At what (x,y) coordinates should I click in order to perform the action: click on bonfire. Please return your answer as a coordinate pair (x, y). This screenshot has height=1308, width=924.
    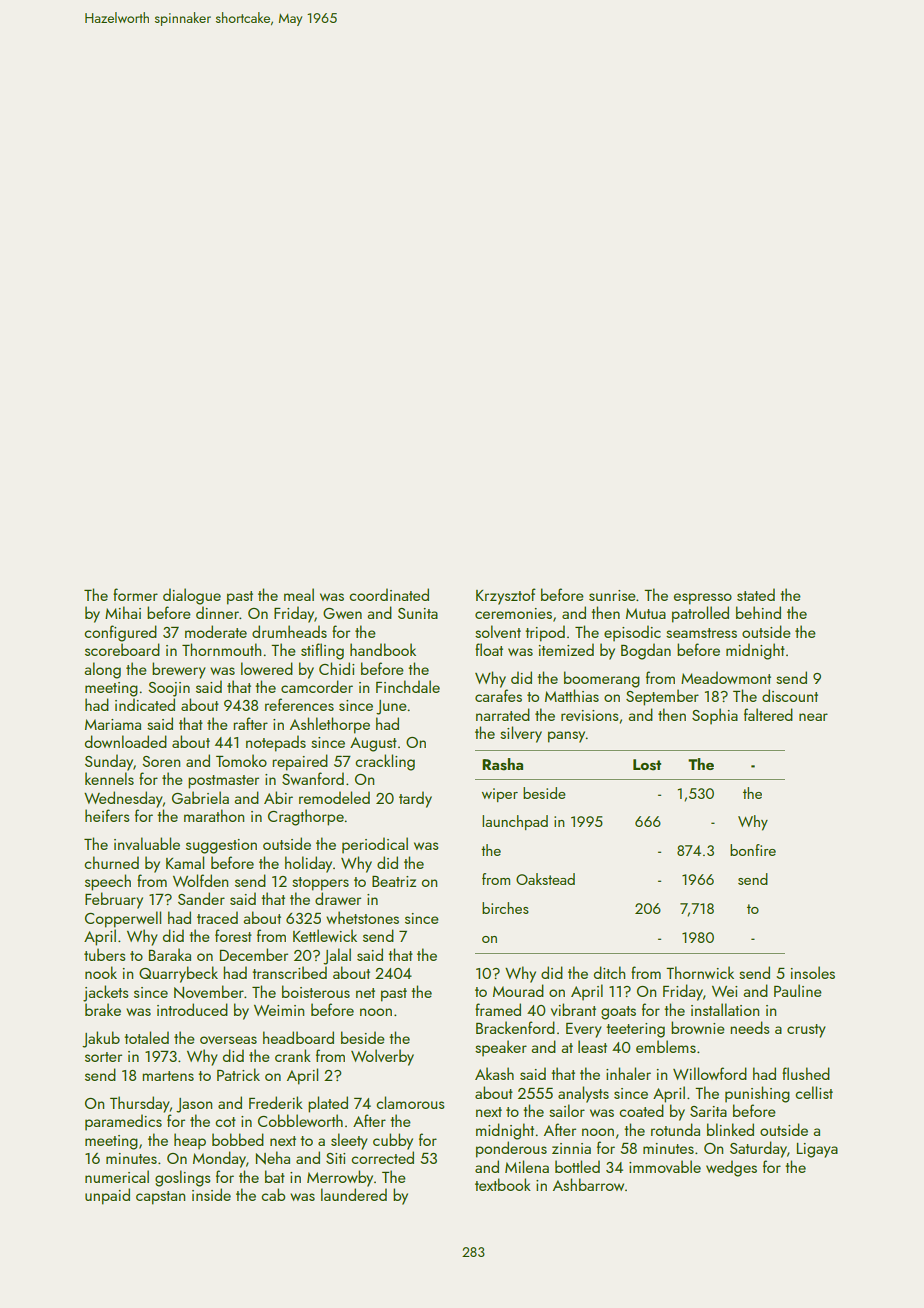
    Looking at the image, I should click on (753, 850).
